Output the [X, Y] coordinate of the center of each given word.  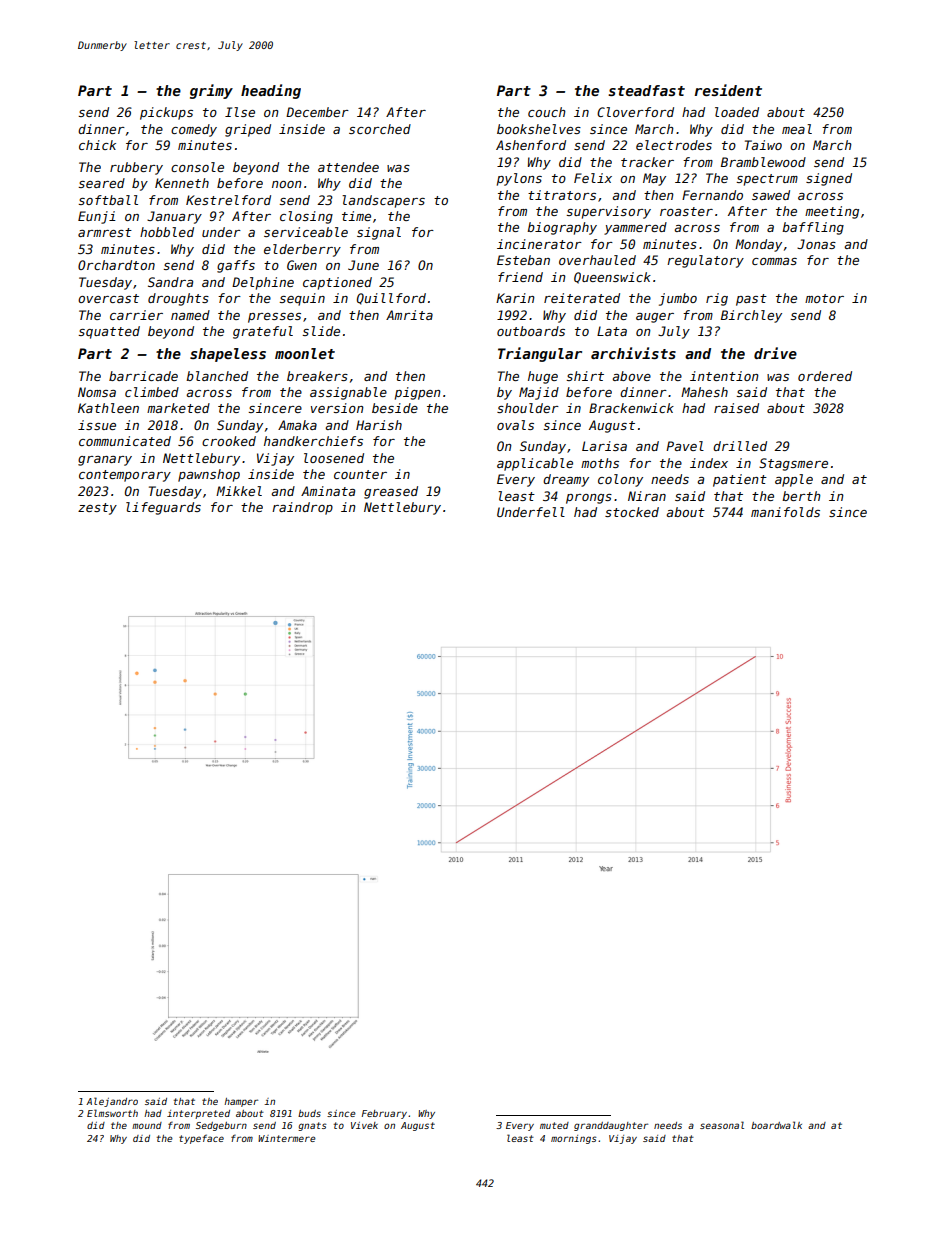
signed [829, 179]
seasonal [722, 1125]
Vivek [364, 1125]
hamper [241, 1102]
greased [391, 492]
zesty [97, 509]
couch [547, 112]
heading [271, 91]
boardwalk [776, 1125]
